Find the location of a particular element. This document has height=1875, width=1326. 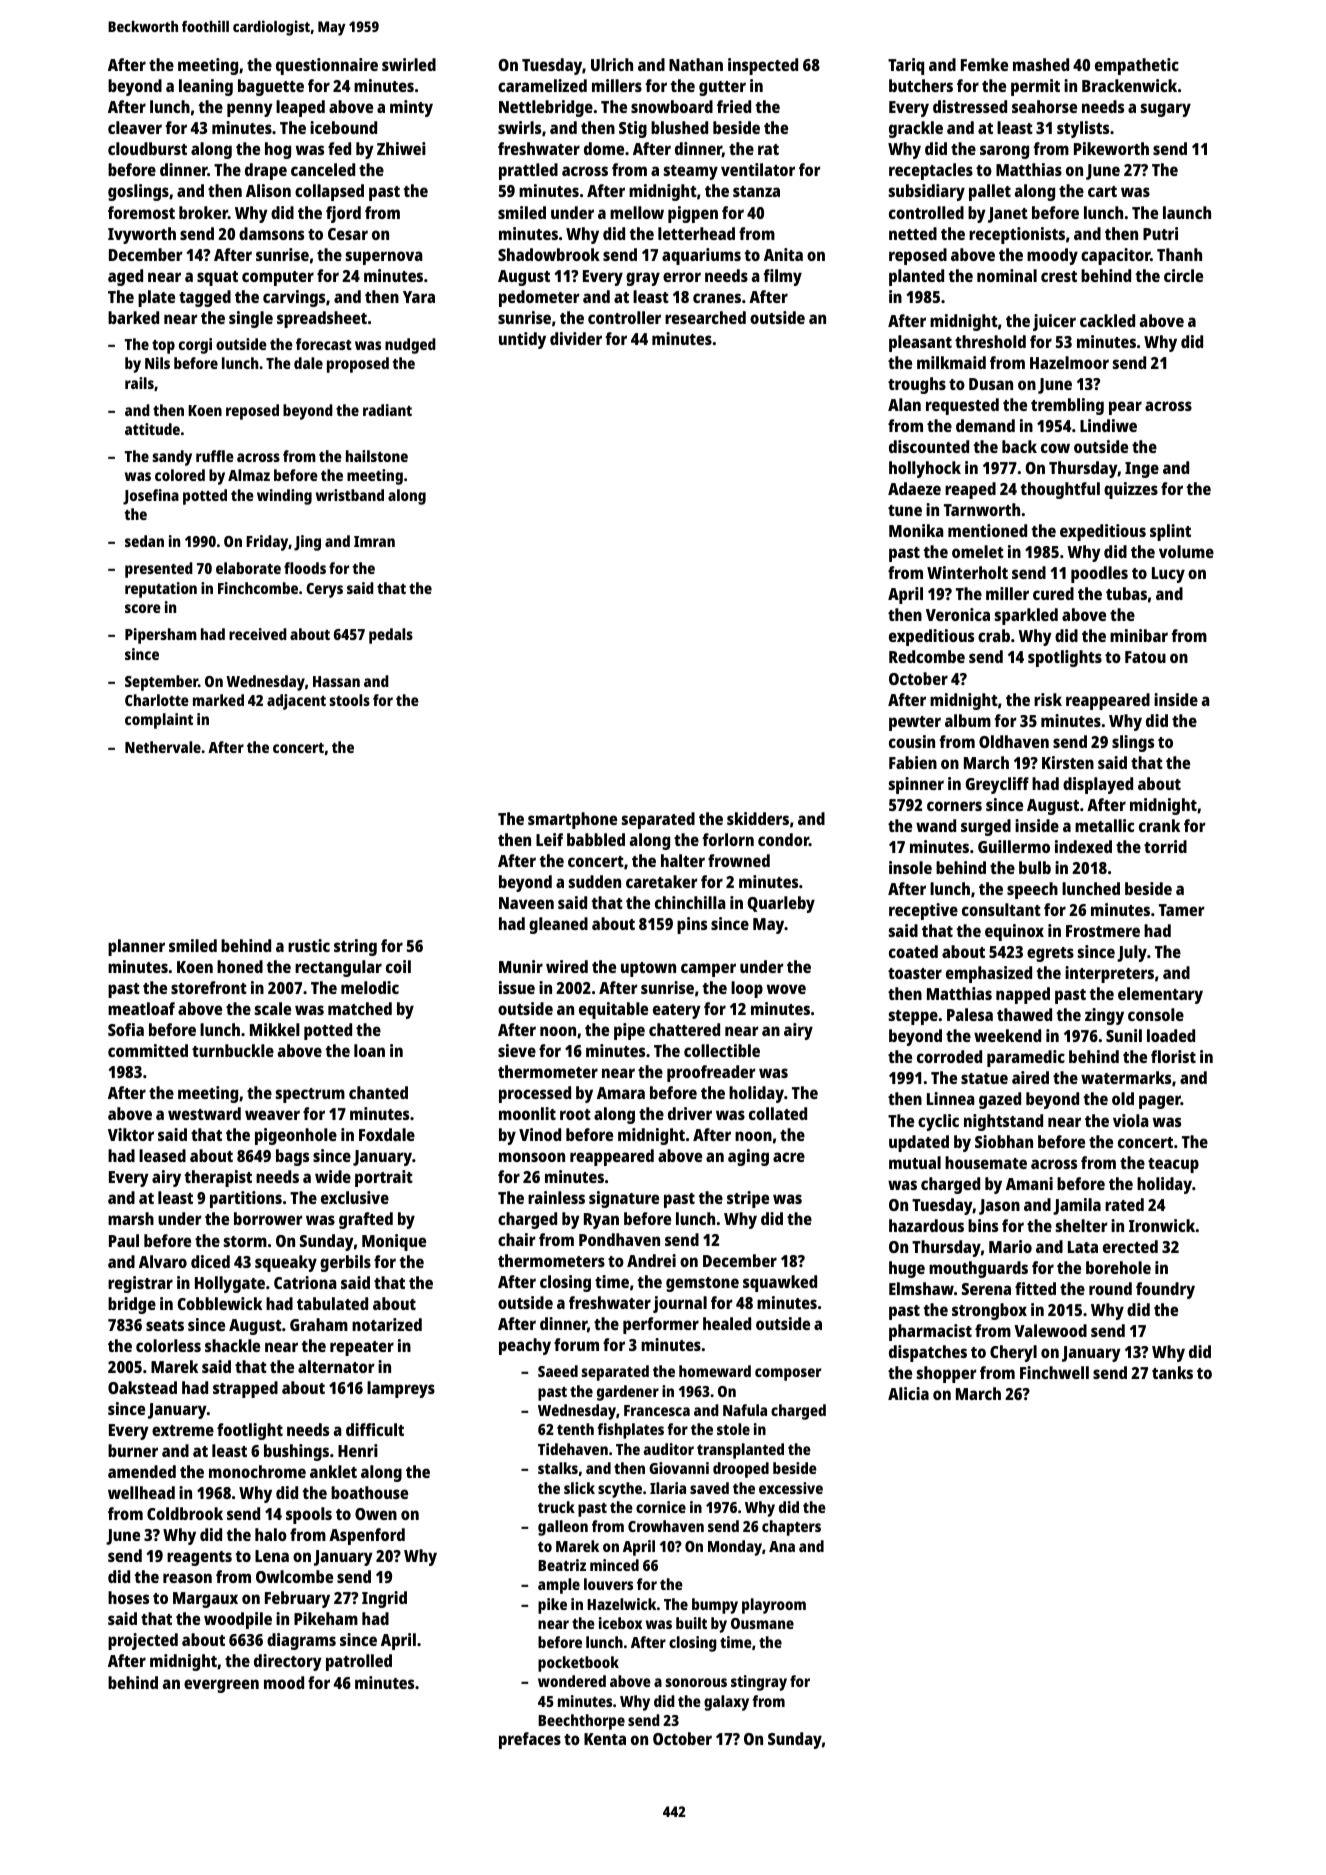

steamy is located at coordinates (691, 172).
